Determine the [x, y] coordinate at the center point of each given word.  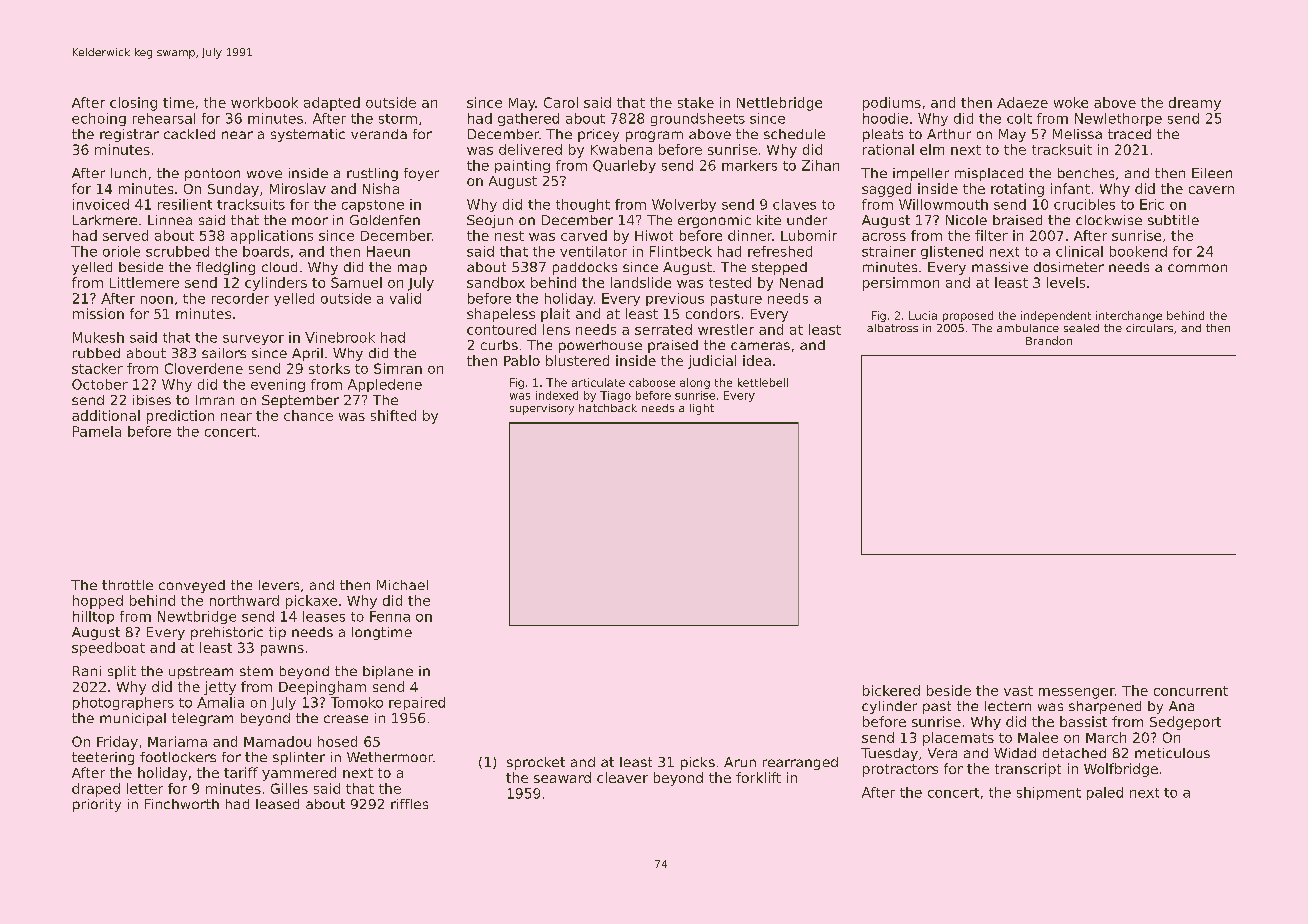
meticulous [1172, 753]
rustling [372, 174]
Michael [402, 585]
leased [277, 804]
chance [308, 415]
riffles [409, 804]
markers [749, 165]
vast [1018, 691]
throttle [127, 585]
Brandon [1049, 340]
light [702, 409]
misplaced [989, 174]
